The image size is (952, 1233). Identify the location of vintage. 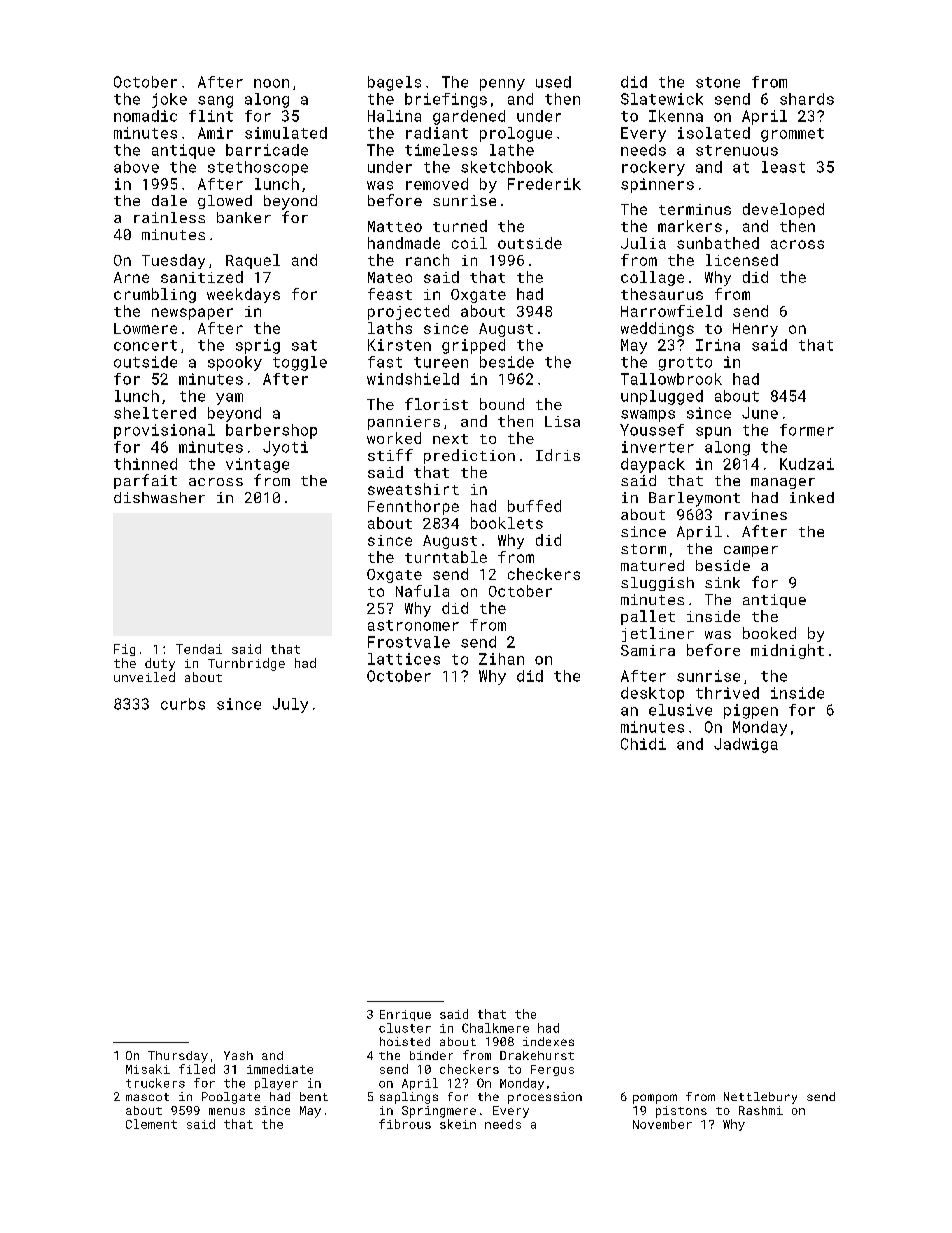
(257, 465).
